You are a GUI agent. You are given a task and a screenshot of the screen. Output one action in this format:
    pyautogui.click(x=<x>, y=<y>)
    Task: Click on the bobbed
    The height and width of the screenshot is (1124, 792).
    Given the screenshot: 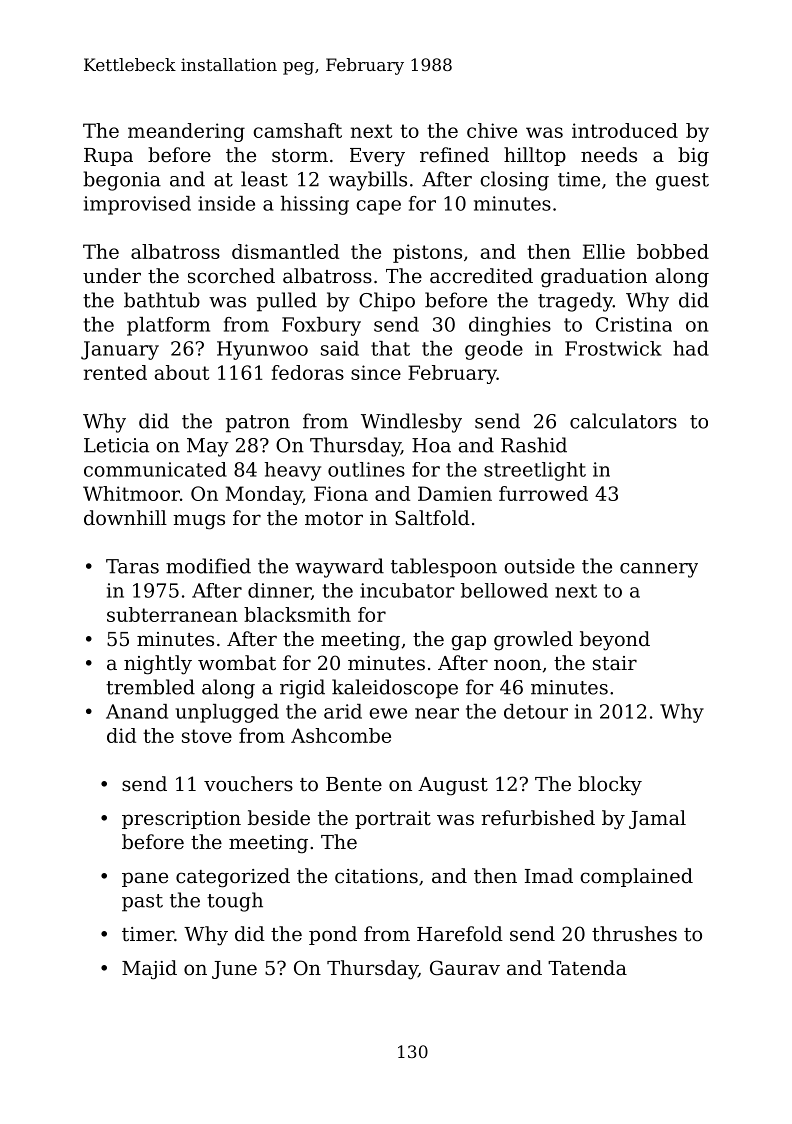 What is the action you would take?
    pyautogui.click(x=673, y=251)
